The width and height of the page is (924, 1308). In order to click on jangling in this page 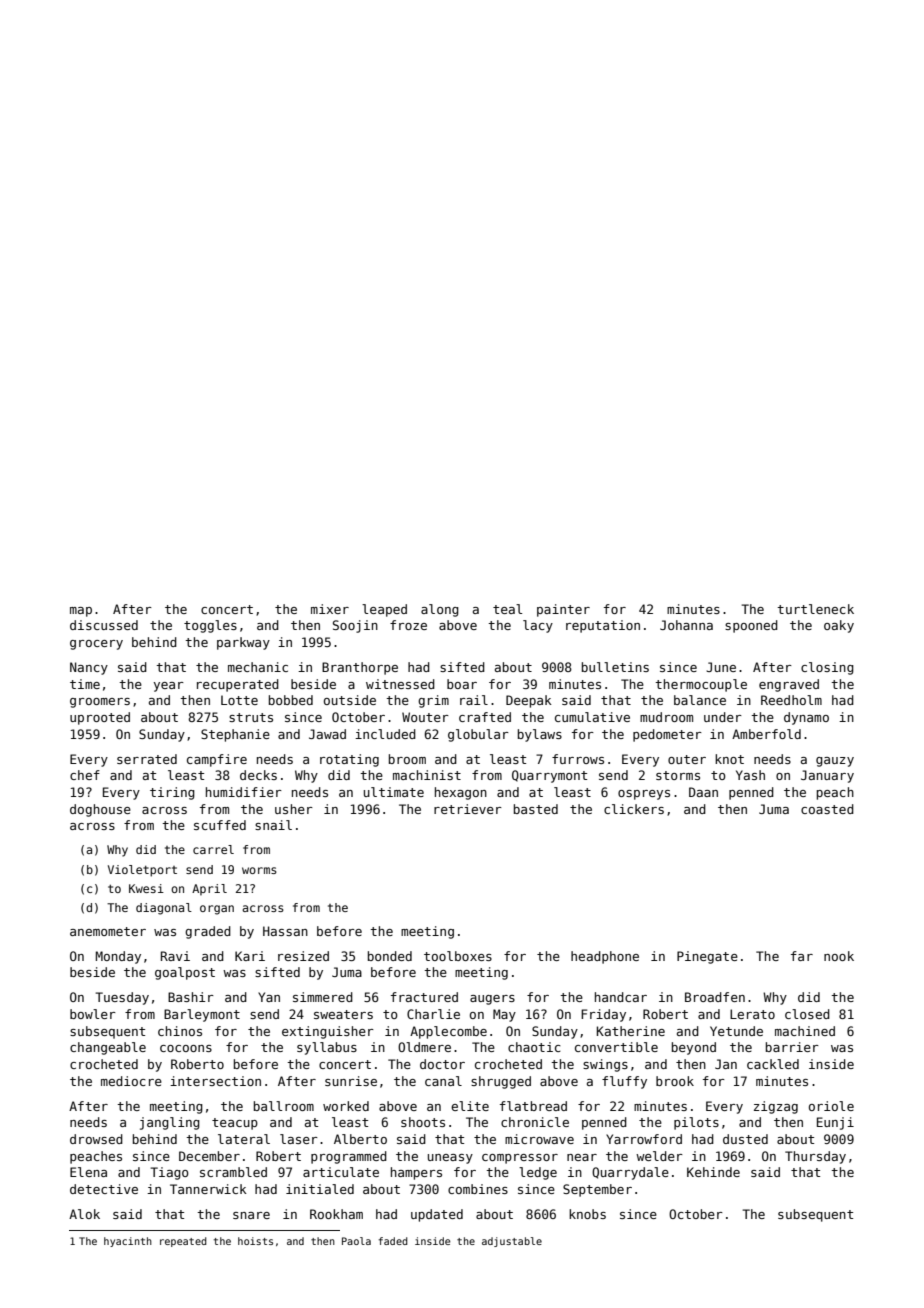, I will do `click(170, 1123)`.
